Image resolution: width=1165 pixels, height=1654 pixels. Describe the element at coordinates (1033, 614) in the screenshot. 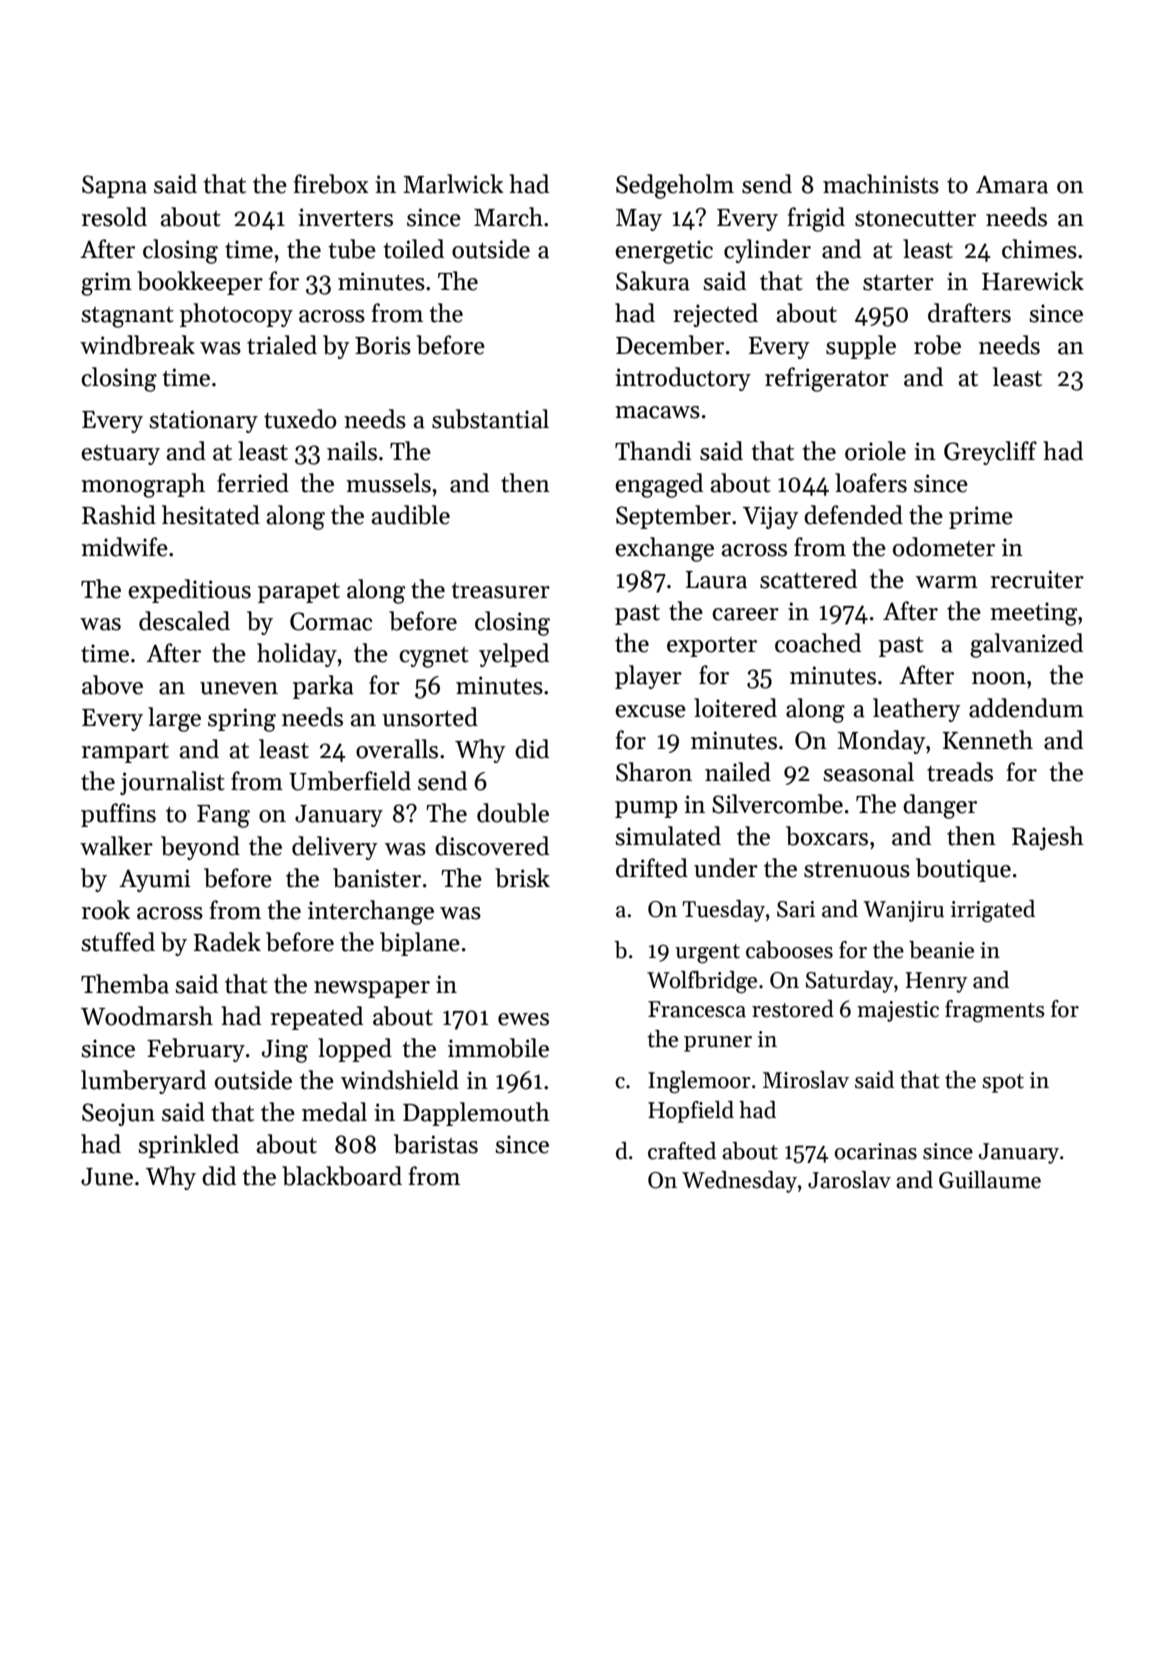

I see `meeting` at that location.
